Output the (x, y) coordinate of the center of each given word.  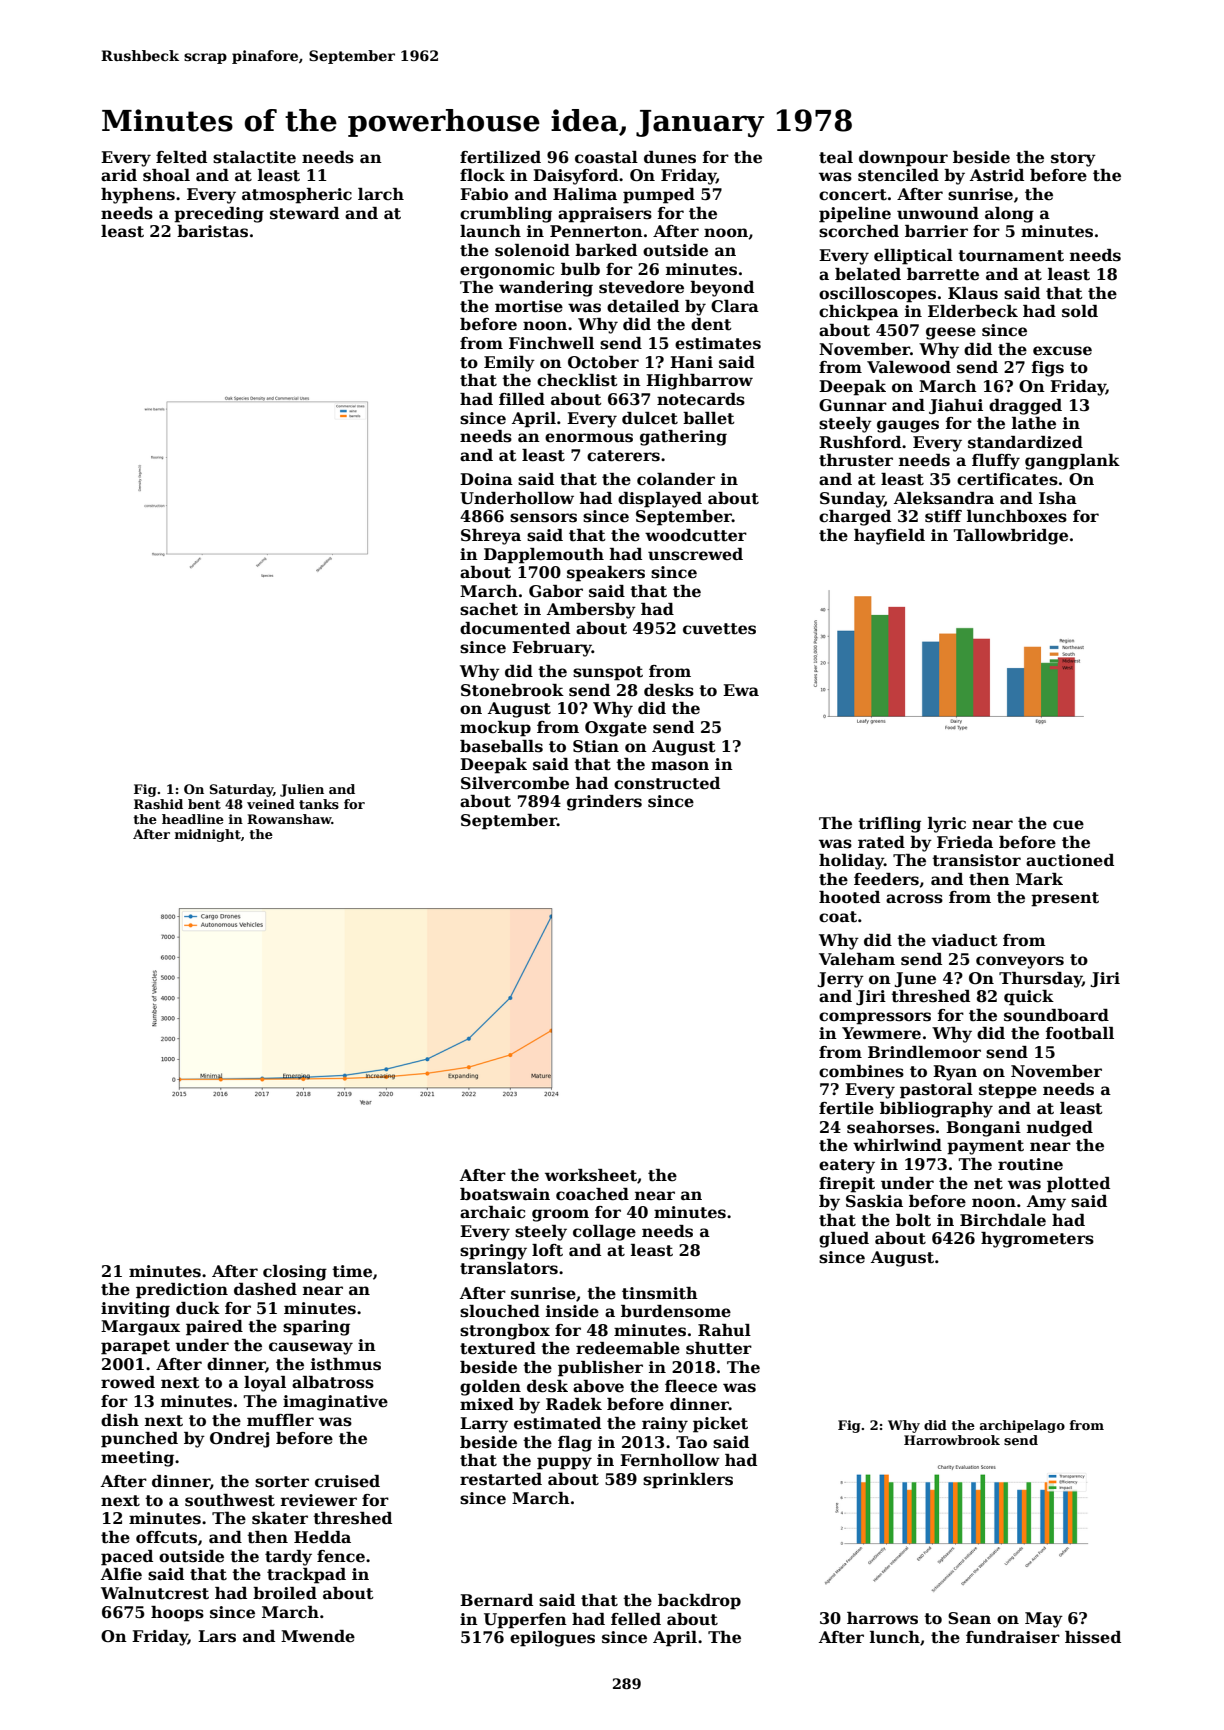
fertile (846, 1108)
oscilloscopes (877, 295)
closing (295, 1273)
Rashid (158, 804)
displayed (660, 500)
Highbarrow (699, 382)
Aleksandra (944, 498)
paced (127, 1558)
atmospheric (297, 196)
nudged (1060, 1129)
